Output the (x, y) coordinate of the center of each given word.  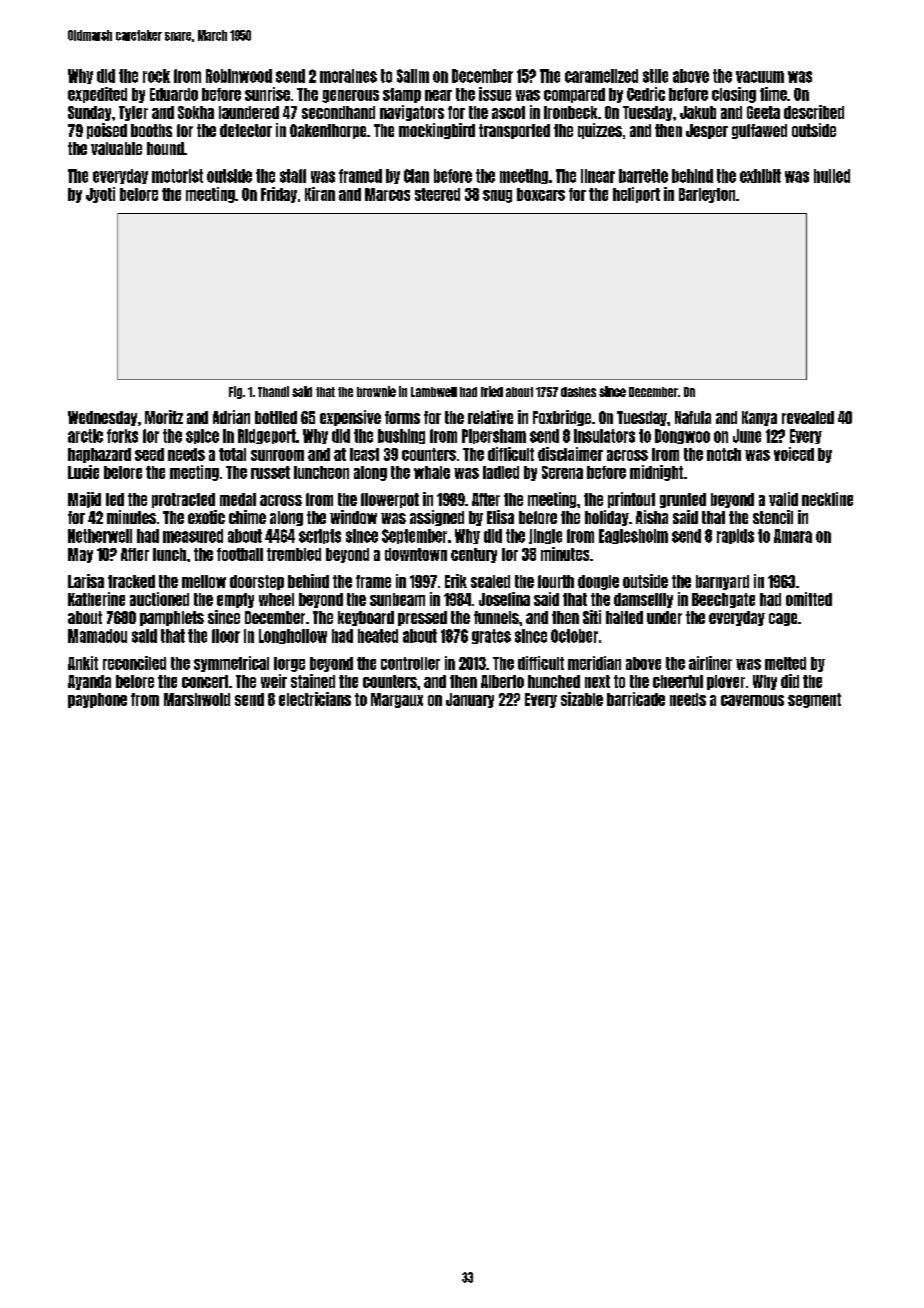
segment (814, 700)
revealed (808, 417)
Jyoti (100, 195)
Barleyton (707, 195)
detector (246, 130)
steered (437, 194)
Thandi (273, 391)
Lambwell (434, 392)
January (470, 700)
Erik (456, 581)
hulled (832, 176)
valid (783, 499)
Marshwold (197, 699)
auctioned (159, 599)
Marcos (387, 194)
